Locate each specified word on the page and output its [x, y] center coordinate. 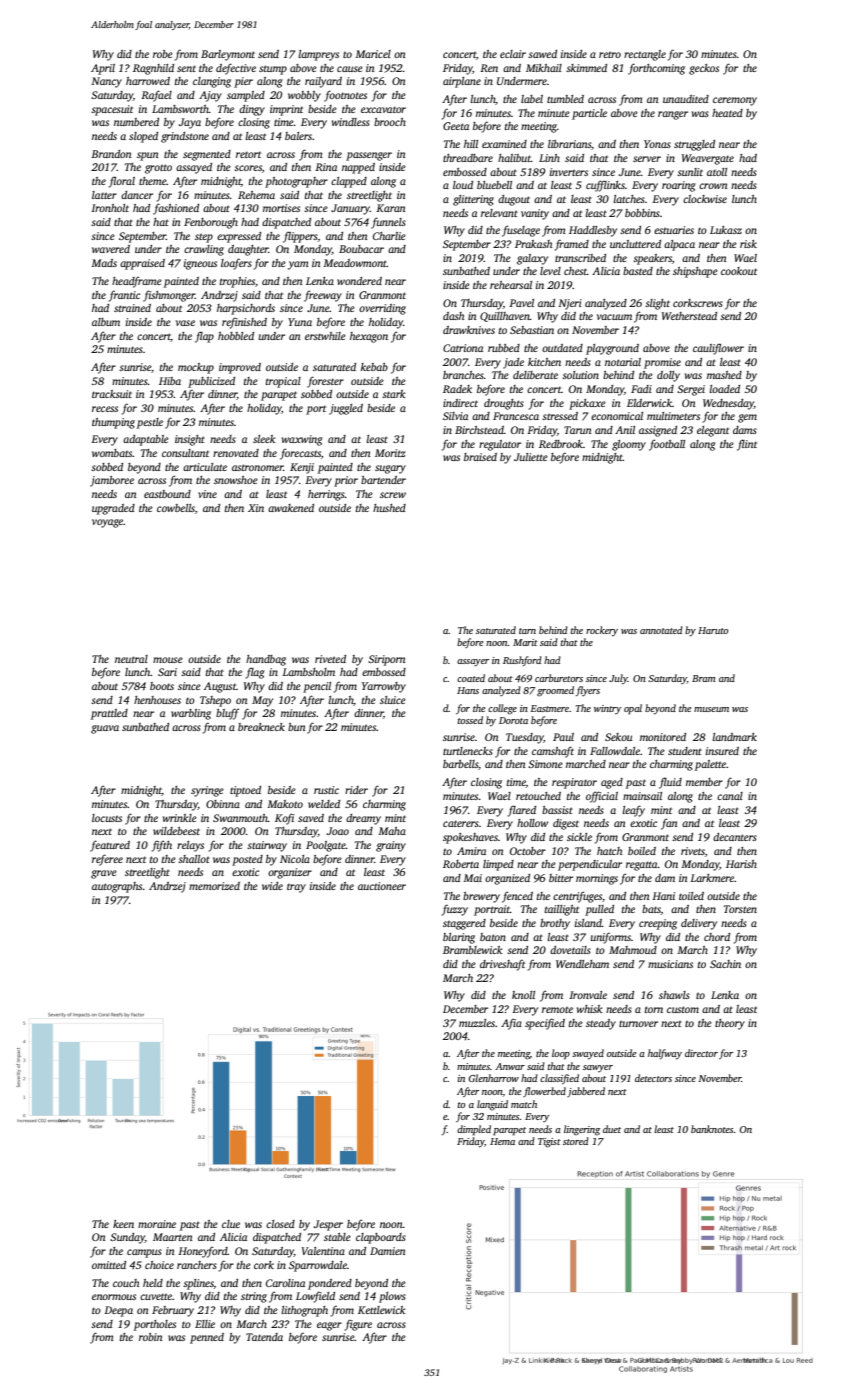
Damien [388, 1251]
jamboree [112, 481]
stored [576, 1141]
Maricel [373, 54]
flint [747, 445]
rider [356, 790]
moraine [157, 1224]
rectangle [645, 55]
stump [273, 70]
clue [231, 1224]
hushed [389, 508]
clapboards [381, 1238]
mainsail [642, 796]
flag [255, 673]
